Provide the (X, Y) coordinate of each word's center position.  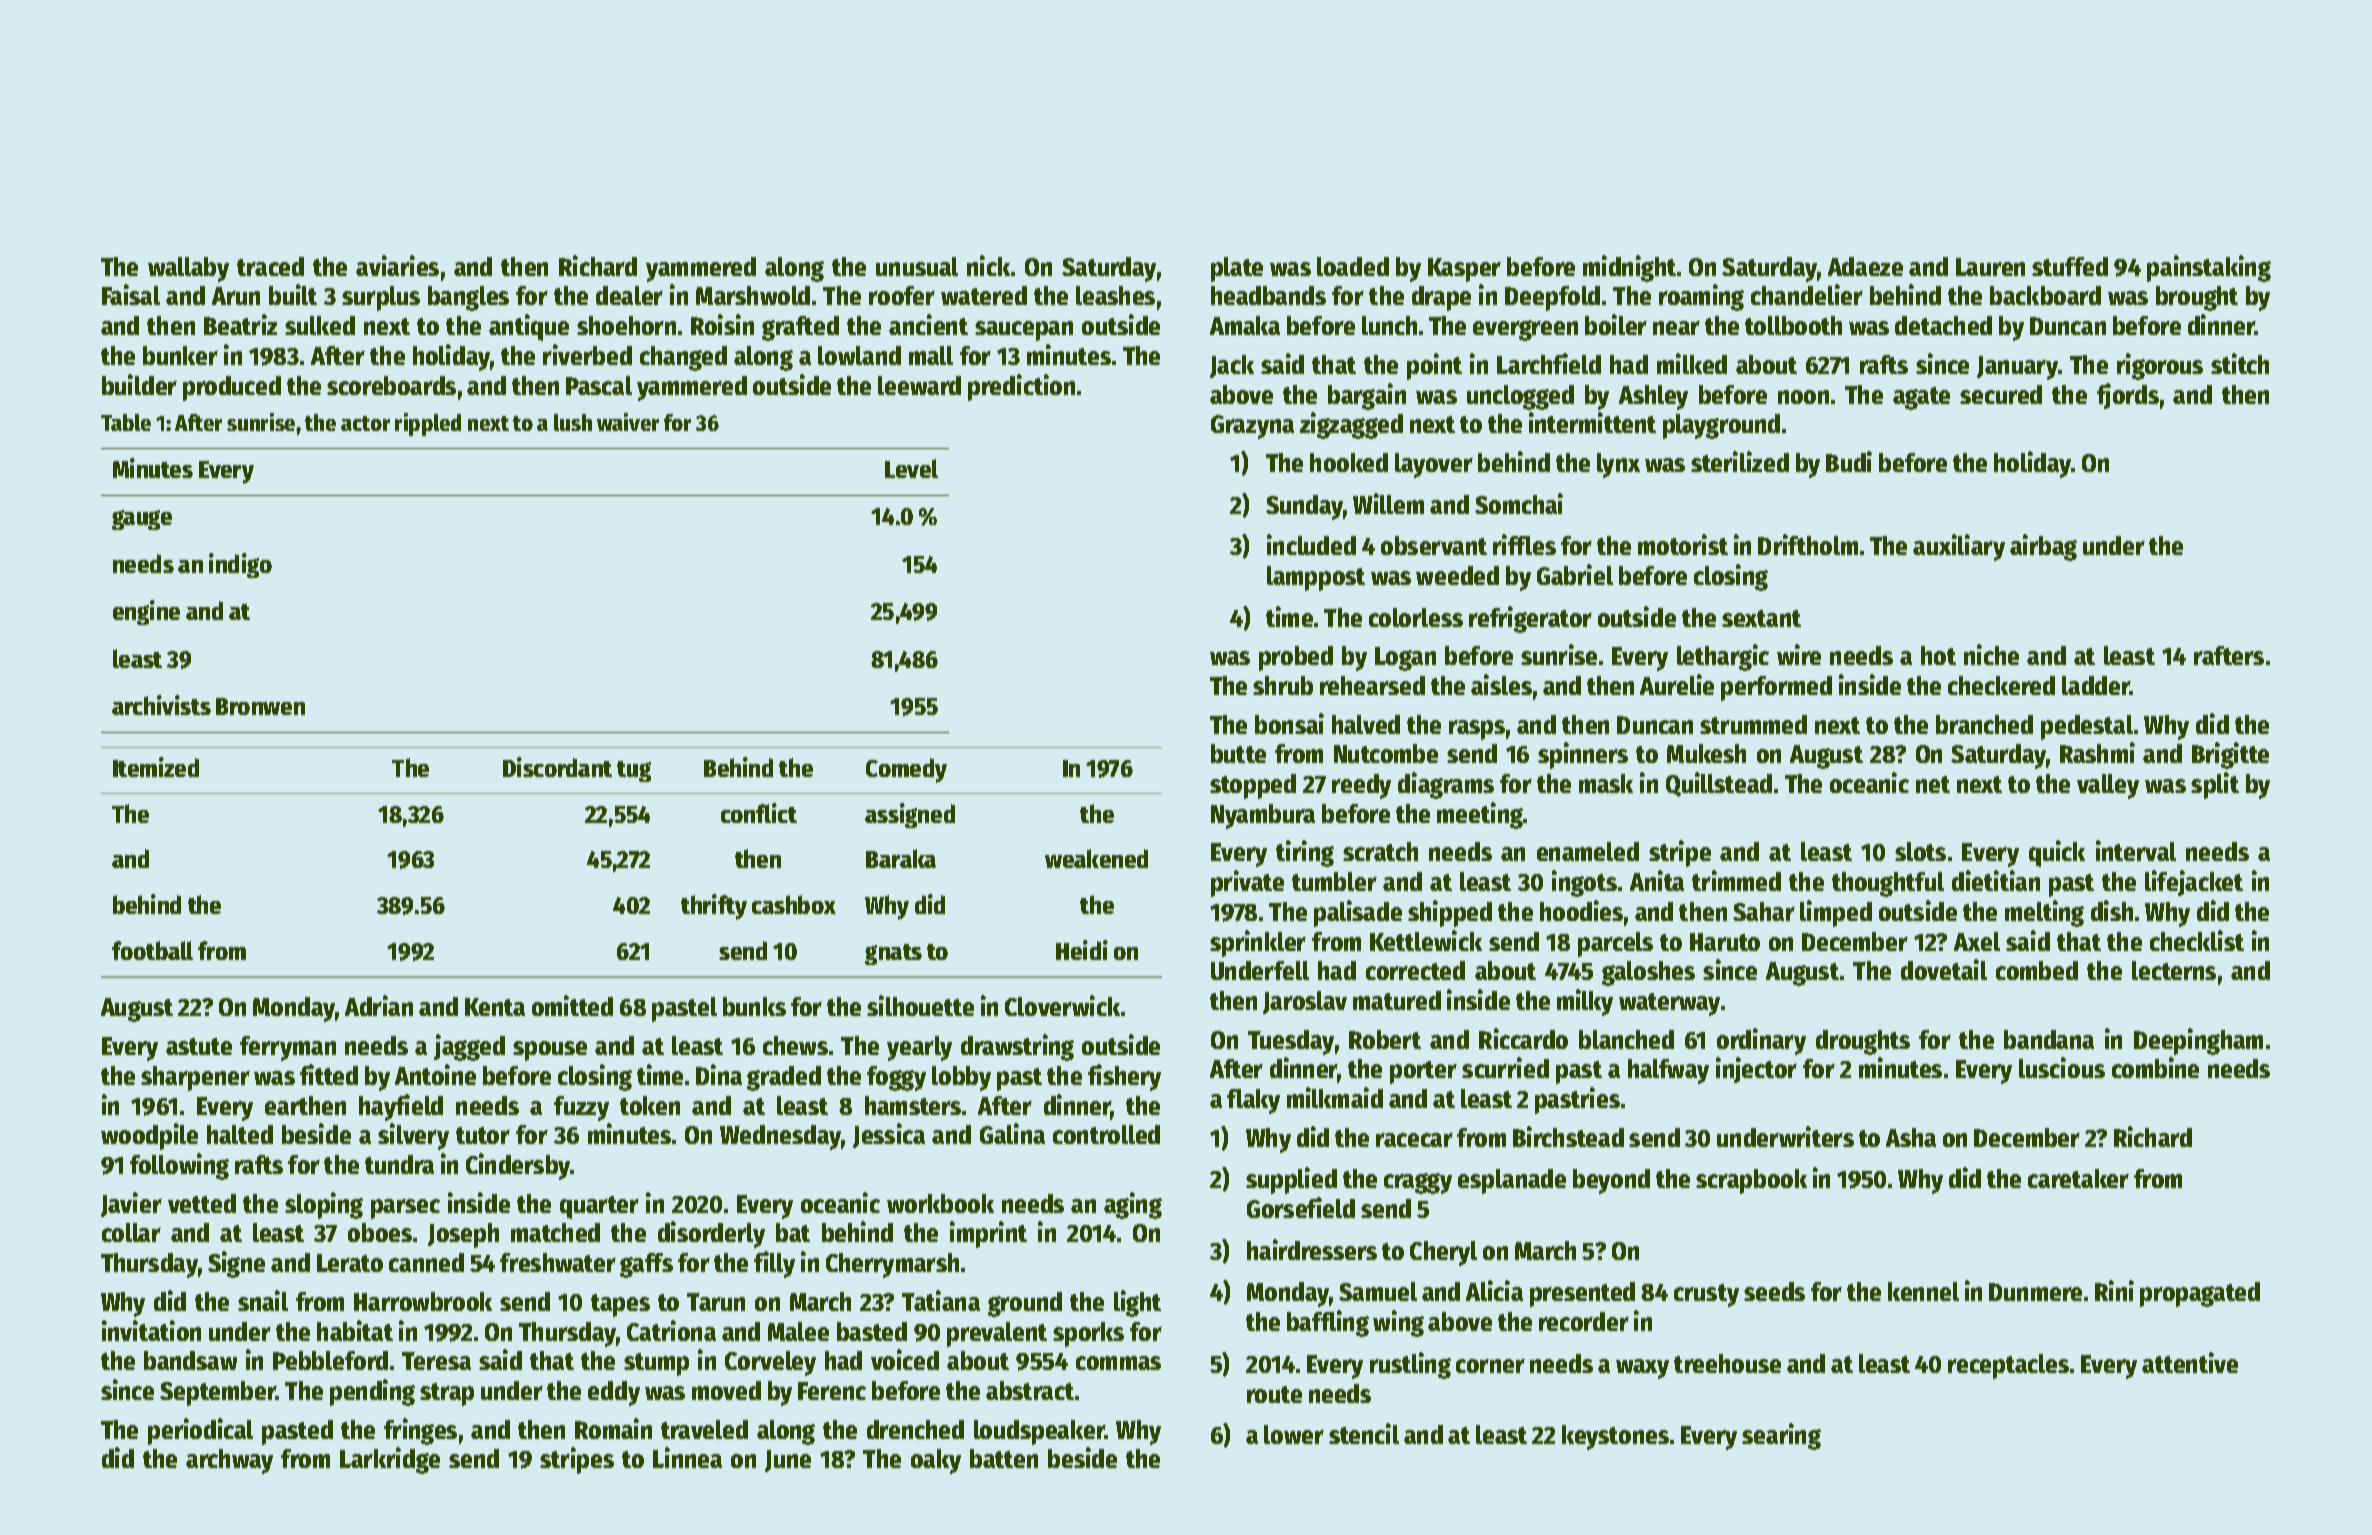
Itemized (156, 767)
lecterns (2174, 970)
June (788, 1461)
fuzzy (581, 1108)
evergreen (1525, 330)
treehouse (1727, 1363)
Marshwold (753, 295)
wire (1799, 654)
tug (634, 771)
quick (2057, 853)
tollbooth (1793, 325)
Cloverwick (1062, 1005)
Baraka (901, 858)
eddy (614, 1393)
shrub (1283, 685)
